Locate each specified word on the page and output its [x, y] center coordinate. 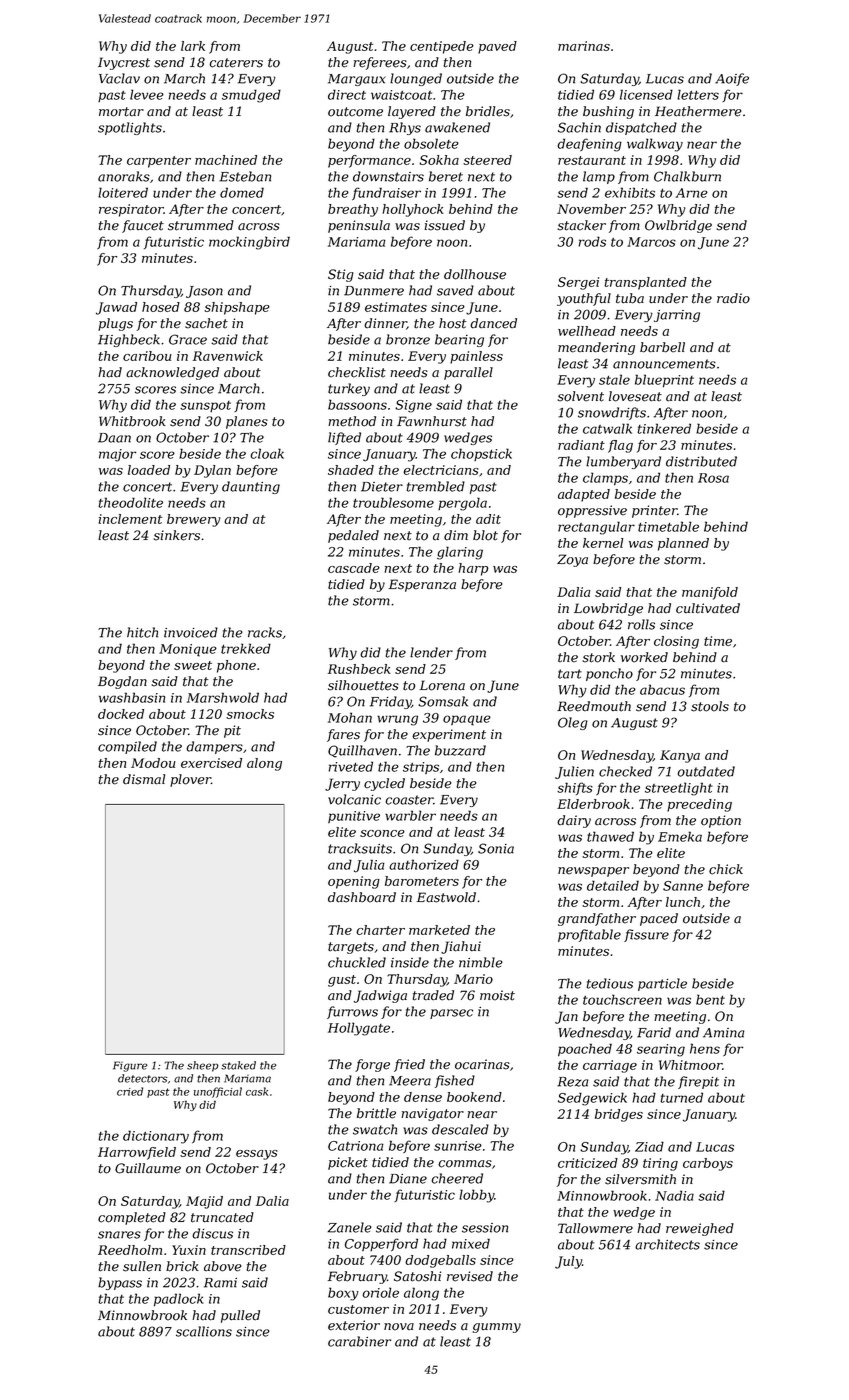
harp [473, 569]
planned [683, 544]
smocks [250, 714]
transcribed [248, 1250]
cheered [457, 1178]
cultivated [708, 608]
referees [380, 63]
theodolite [130, 502]
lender [431, 652]
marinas [584, 46]
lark [193, 46]
